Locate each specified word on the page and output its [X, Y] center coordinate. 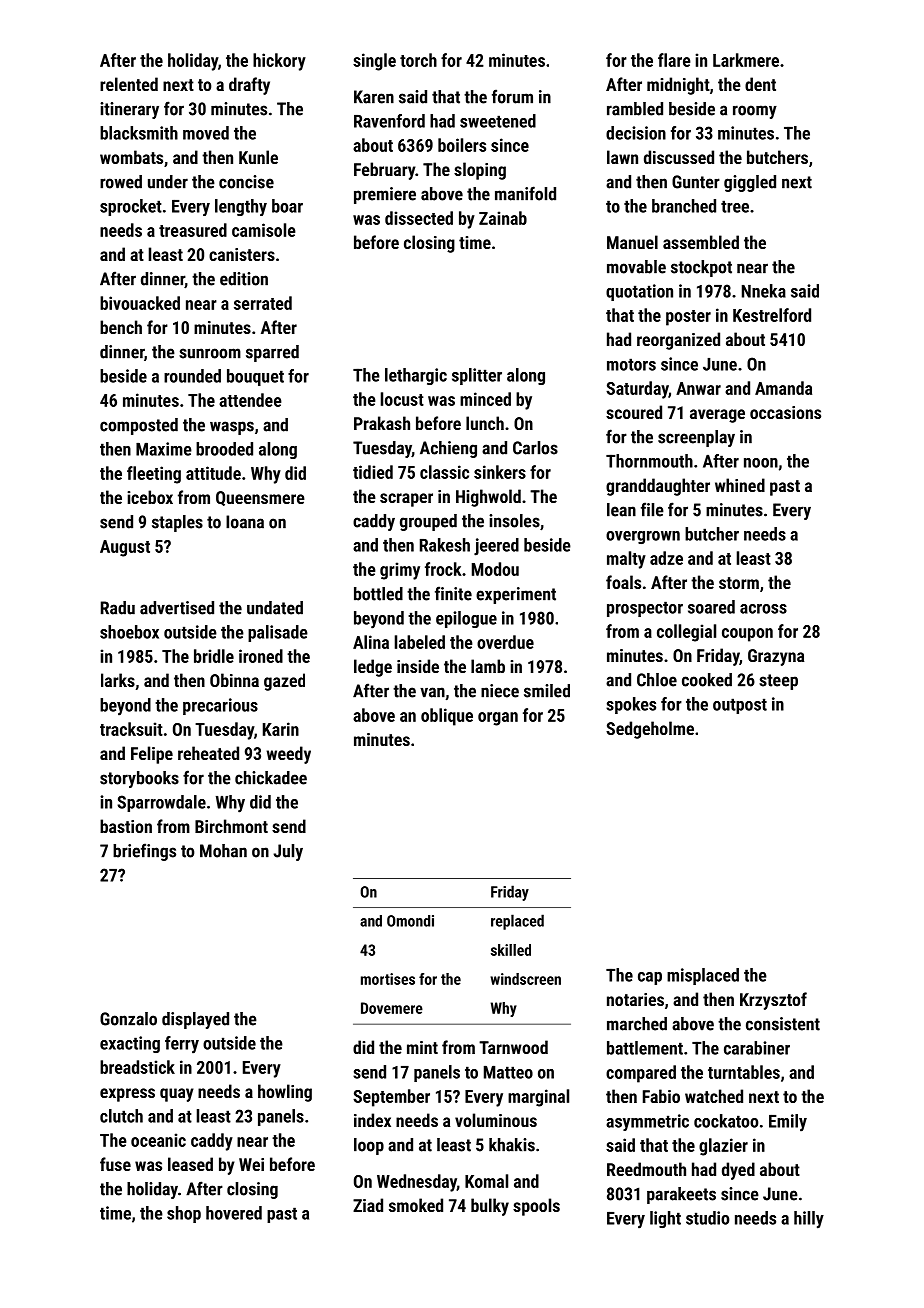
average [717, 416]
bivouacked [140, 303]
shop [184, 1214]
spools [536, 1207]
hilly [809, 1220]
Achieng [448, 449]
